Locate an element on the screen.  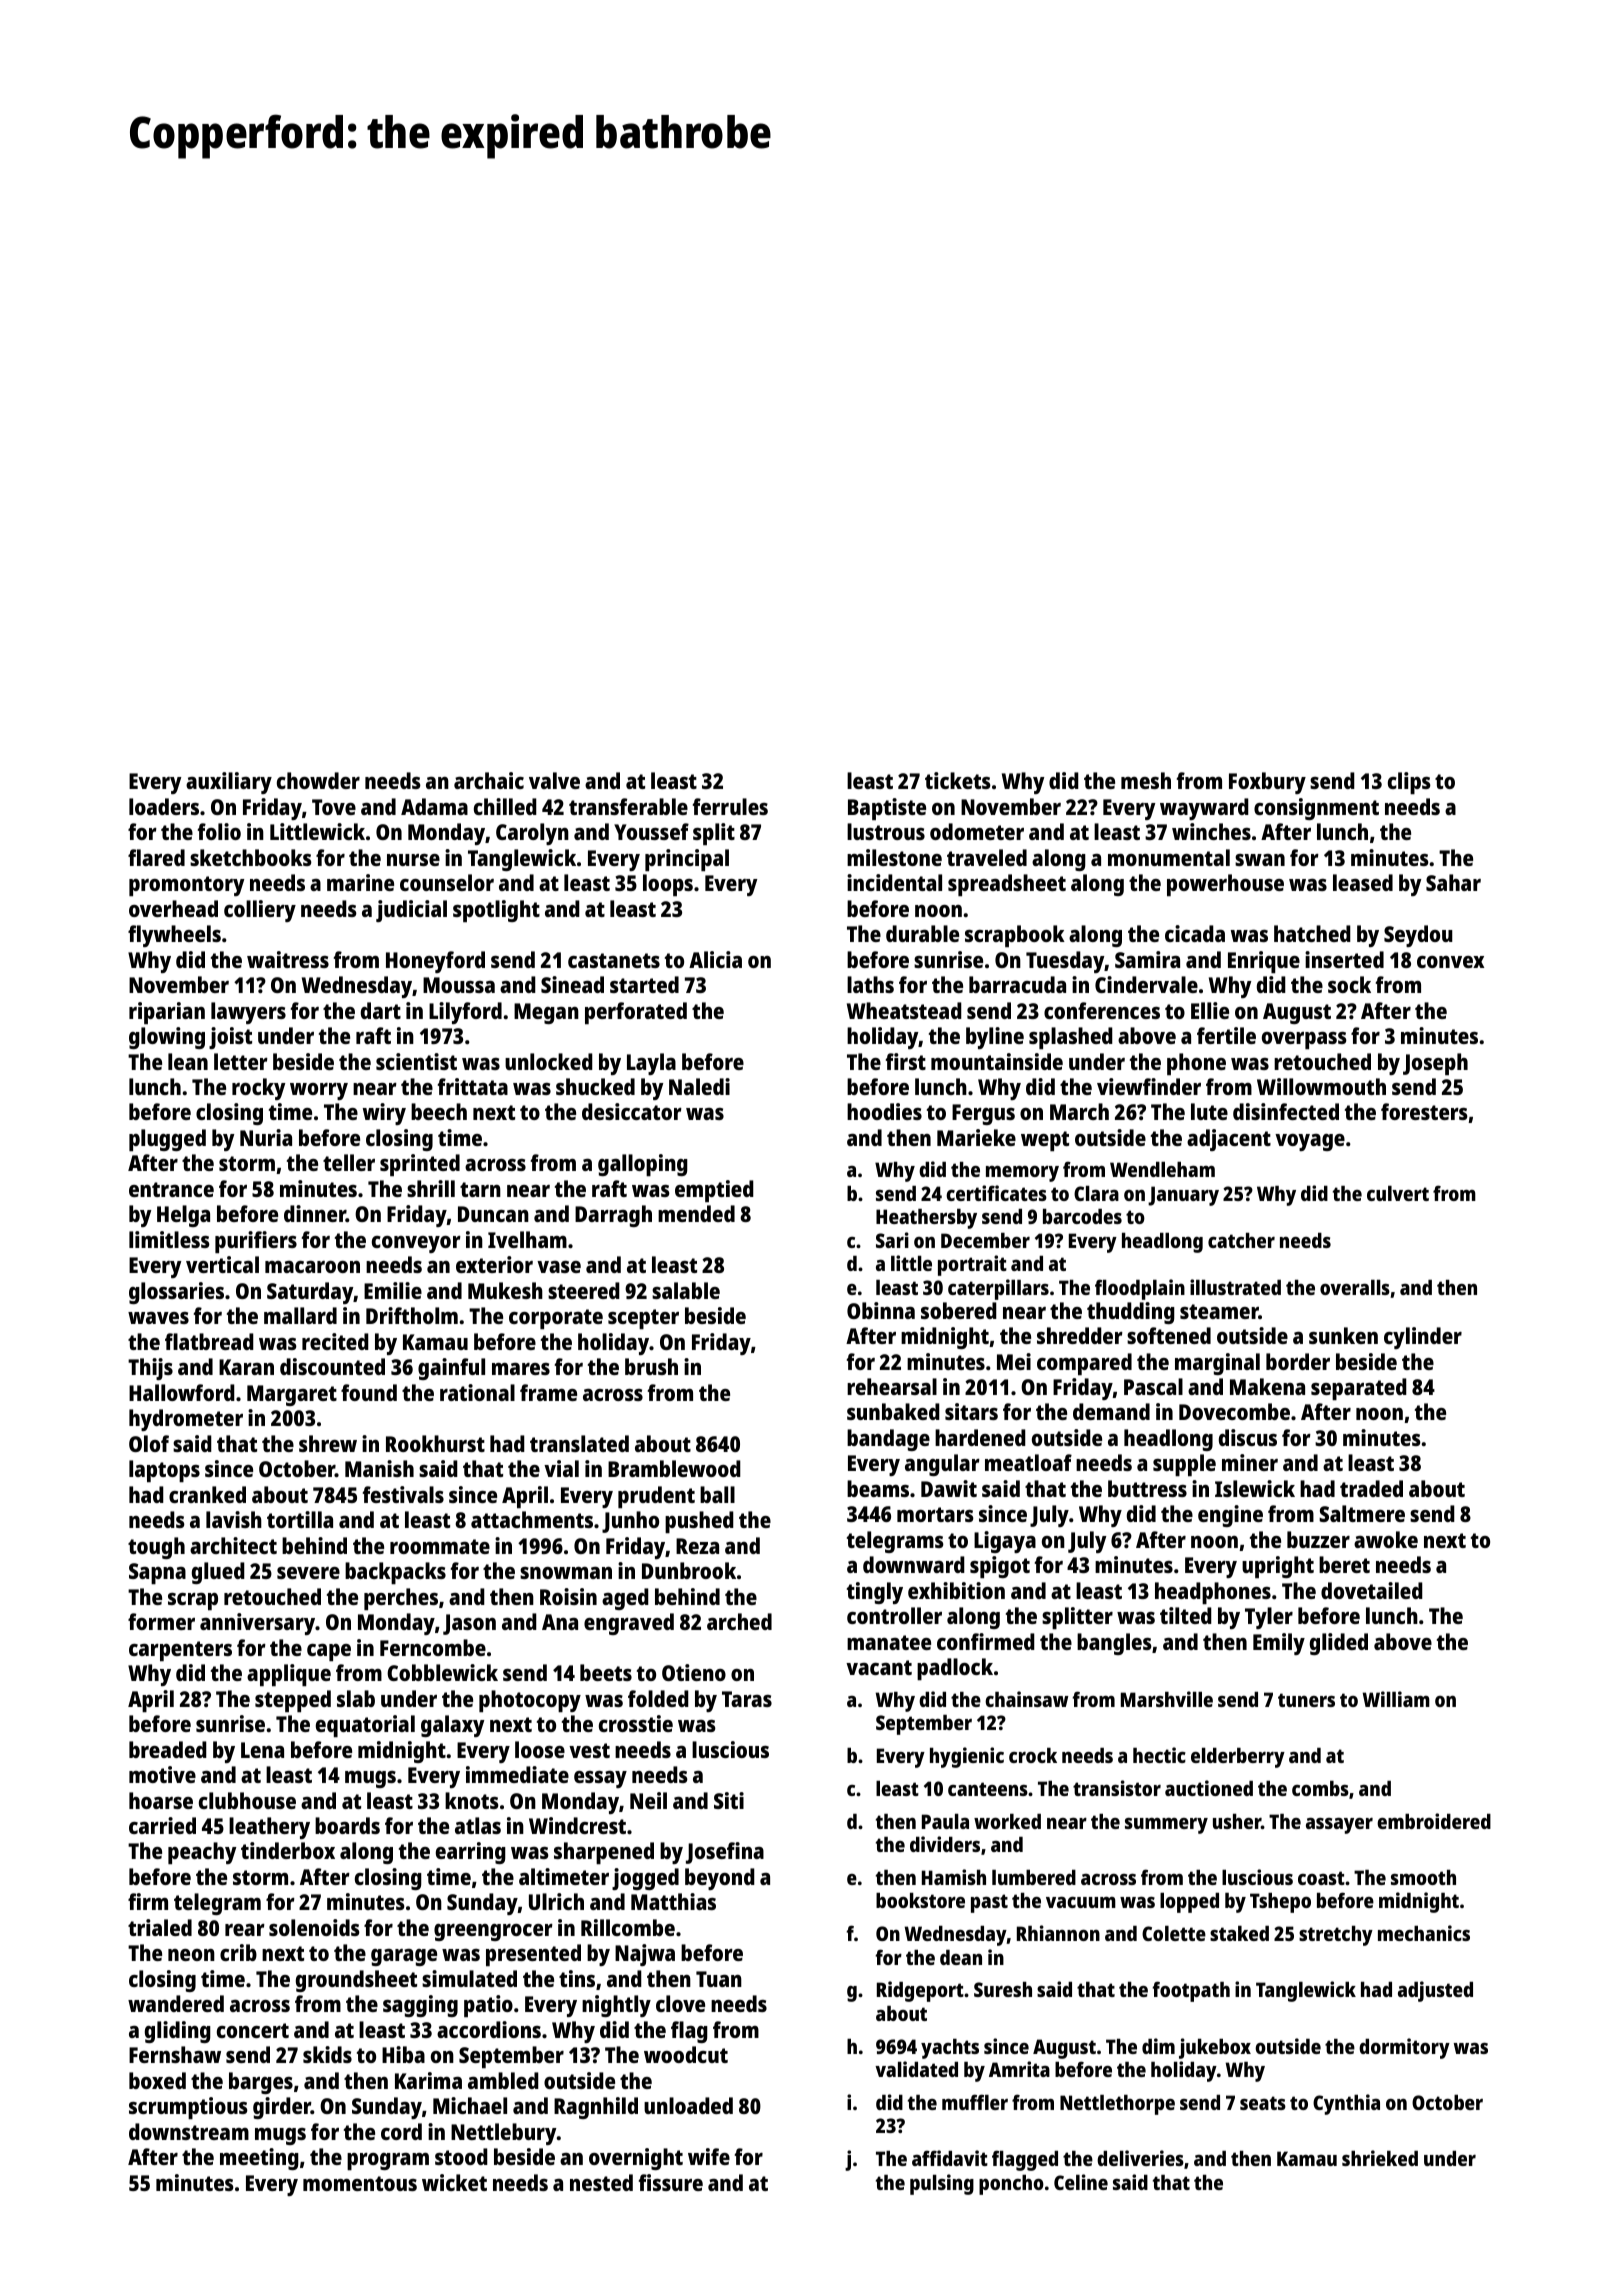
Seydou is located at coordinates (1418, 936).
